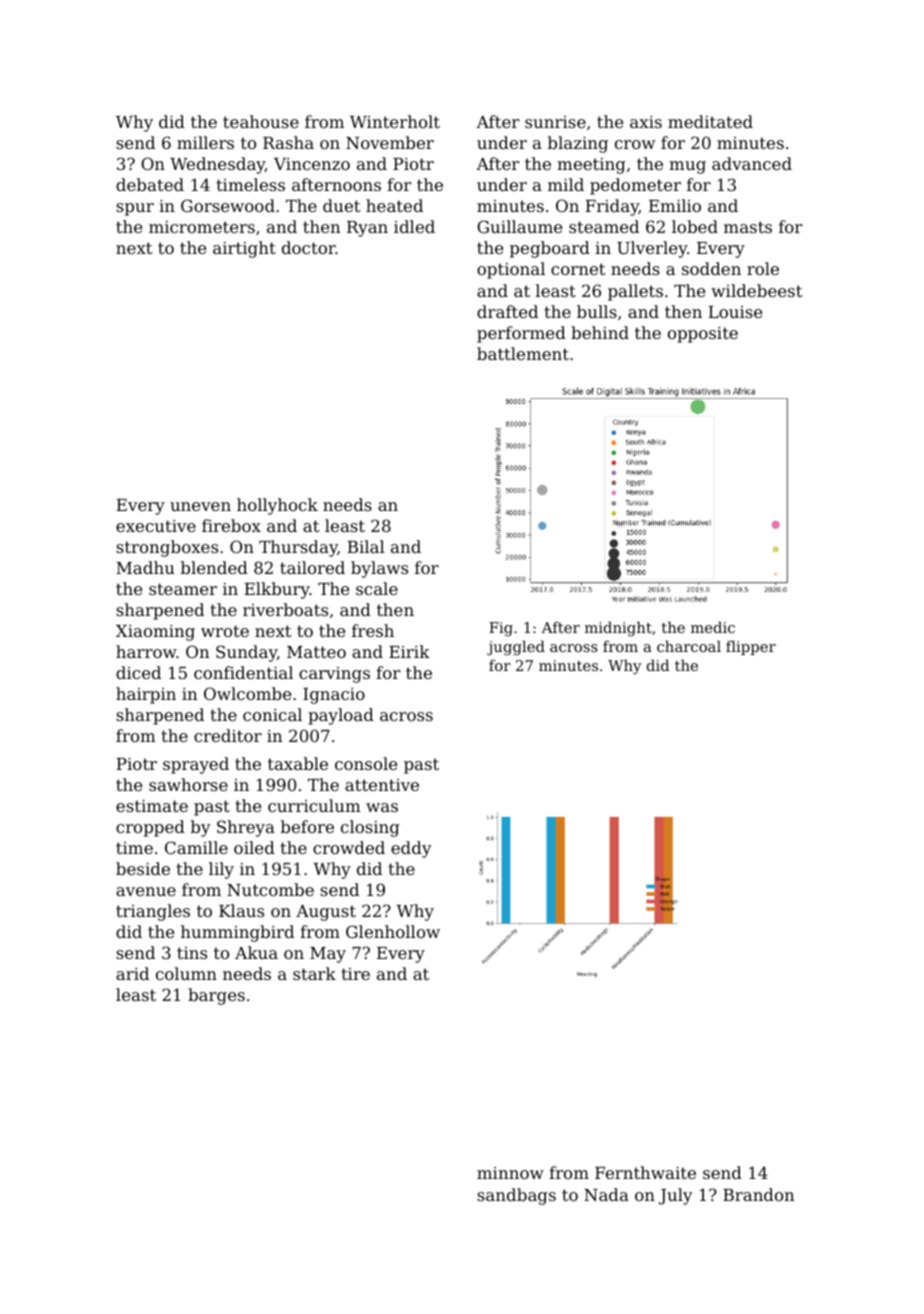 This screenshot has width=924, height=1314. Describe the element at coordinates (216, 996) in the screenshot. I see `barges` at that location.
